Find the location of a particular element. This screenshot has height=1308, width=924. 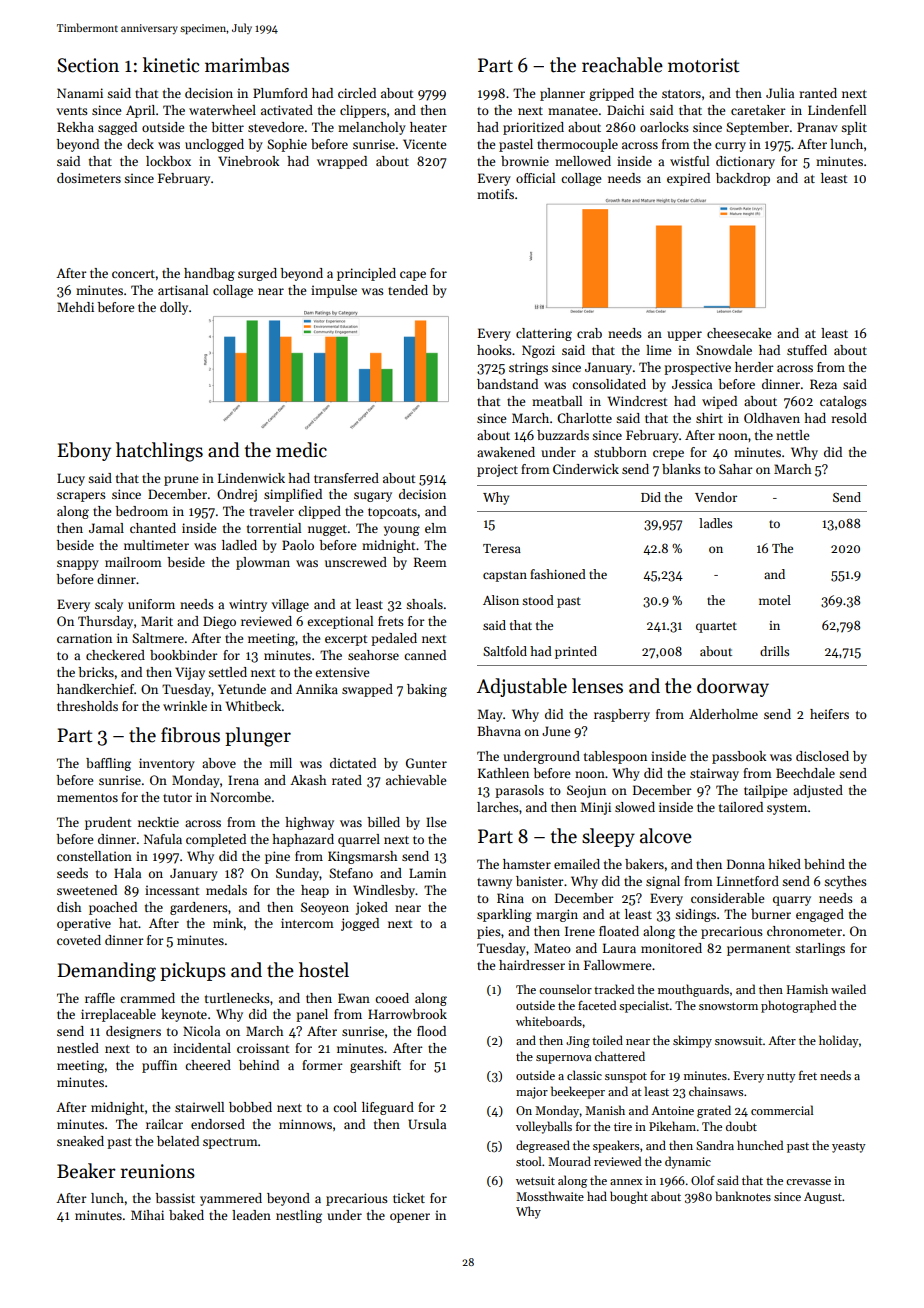

counselor is located at coordinates (565, 989).
